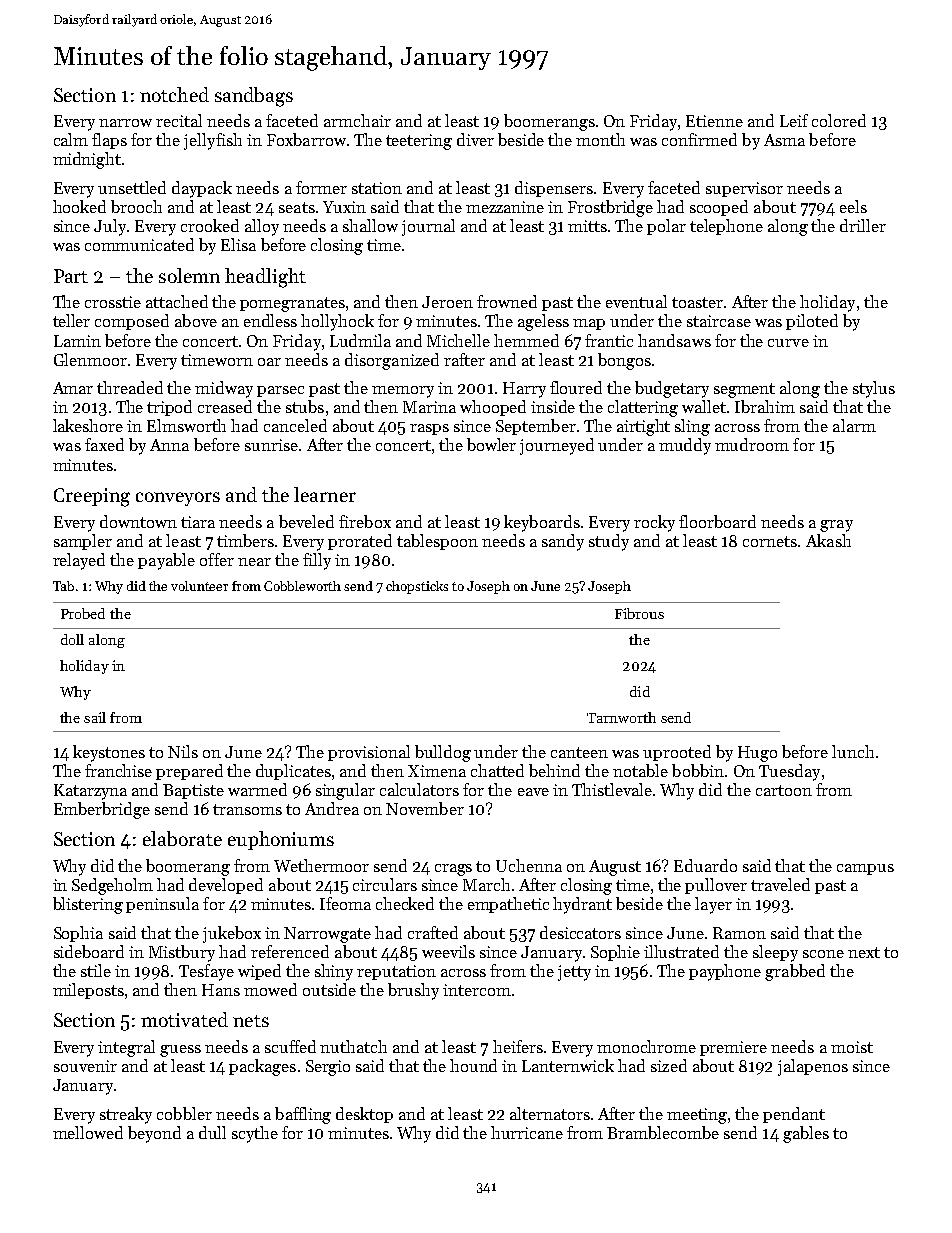  I want to click on month, so click(600, 139).
